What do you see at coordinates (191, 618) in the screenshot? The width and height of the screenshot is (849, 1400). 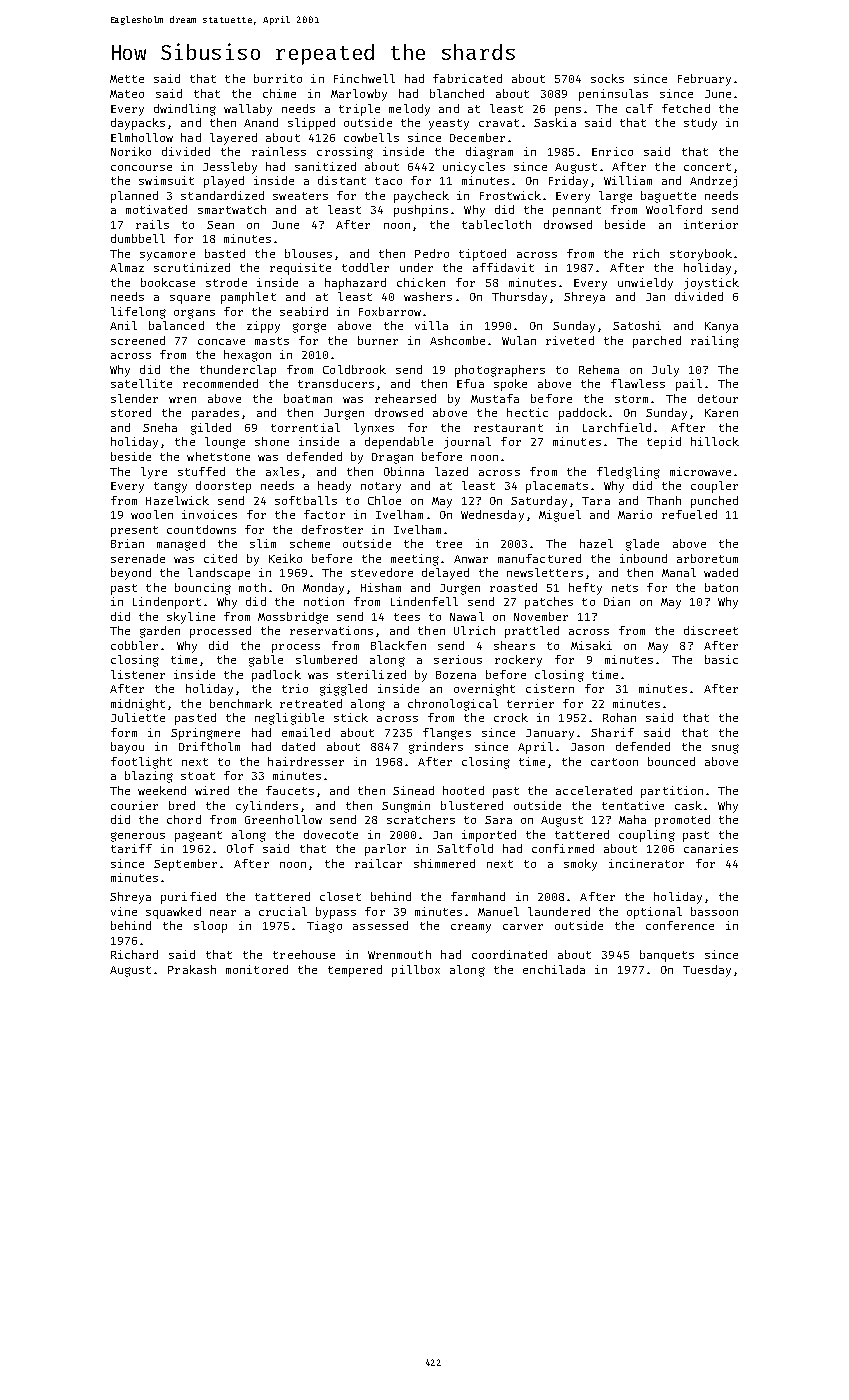 I see `skyline` at bounding box center [191, 618].
